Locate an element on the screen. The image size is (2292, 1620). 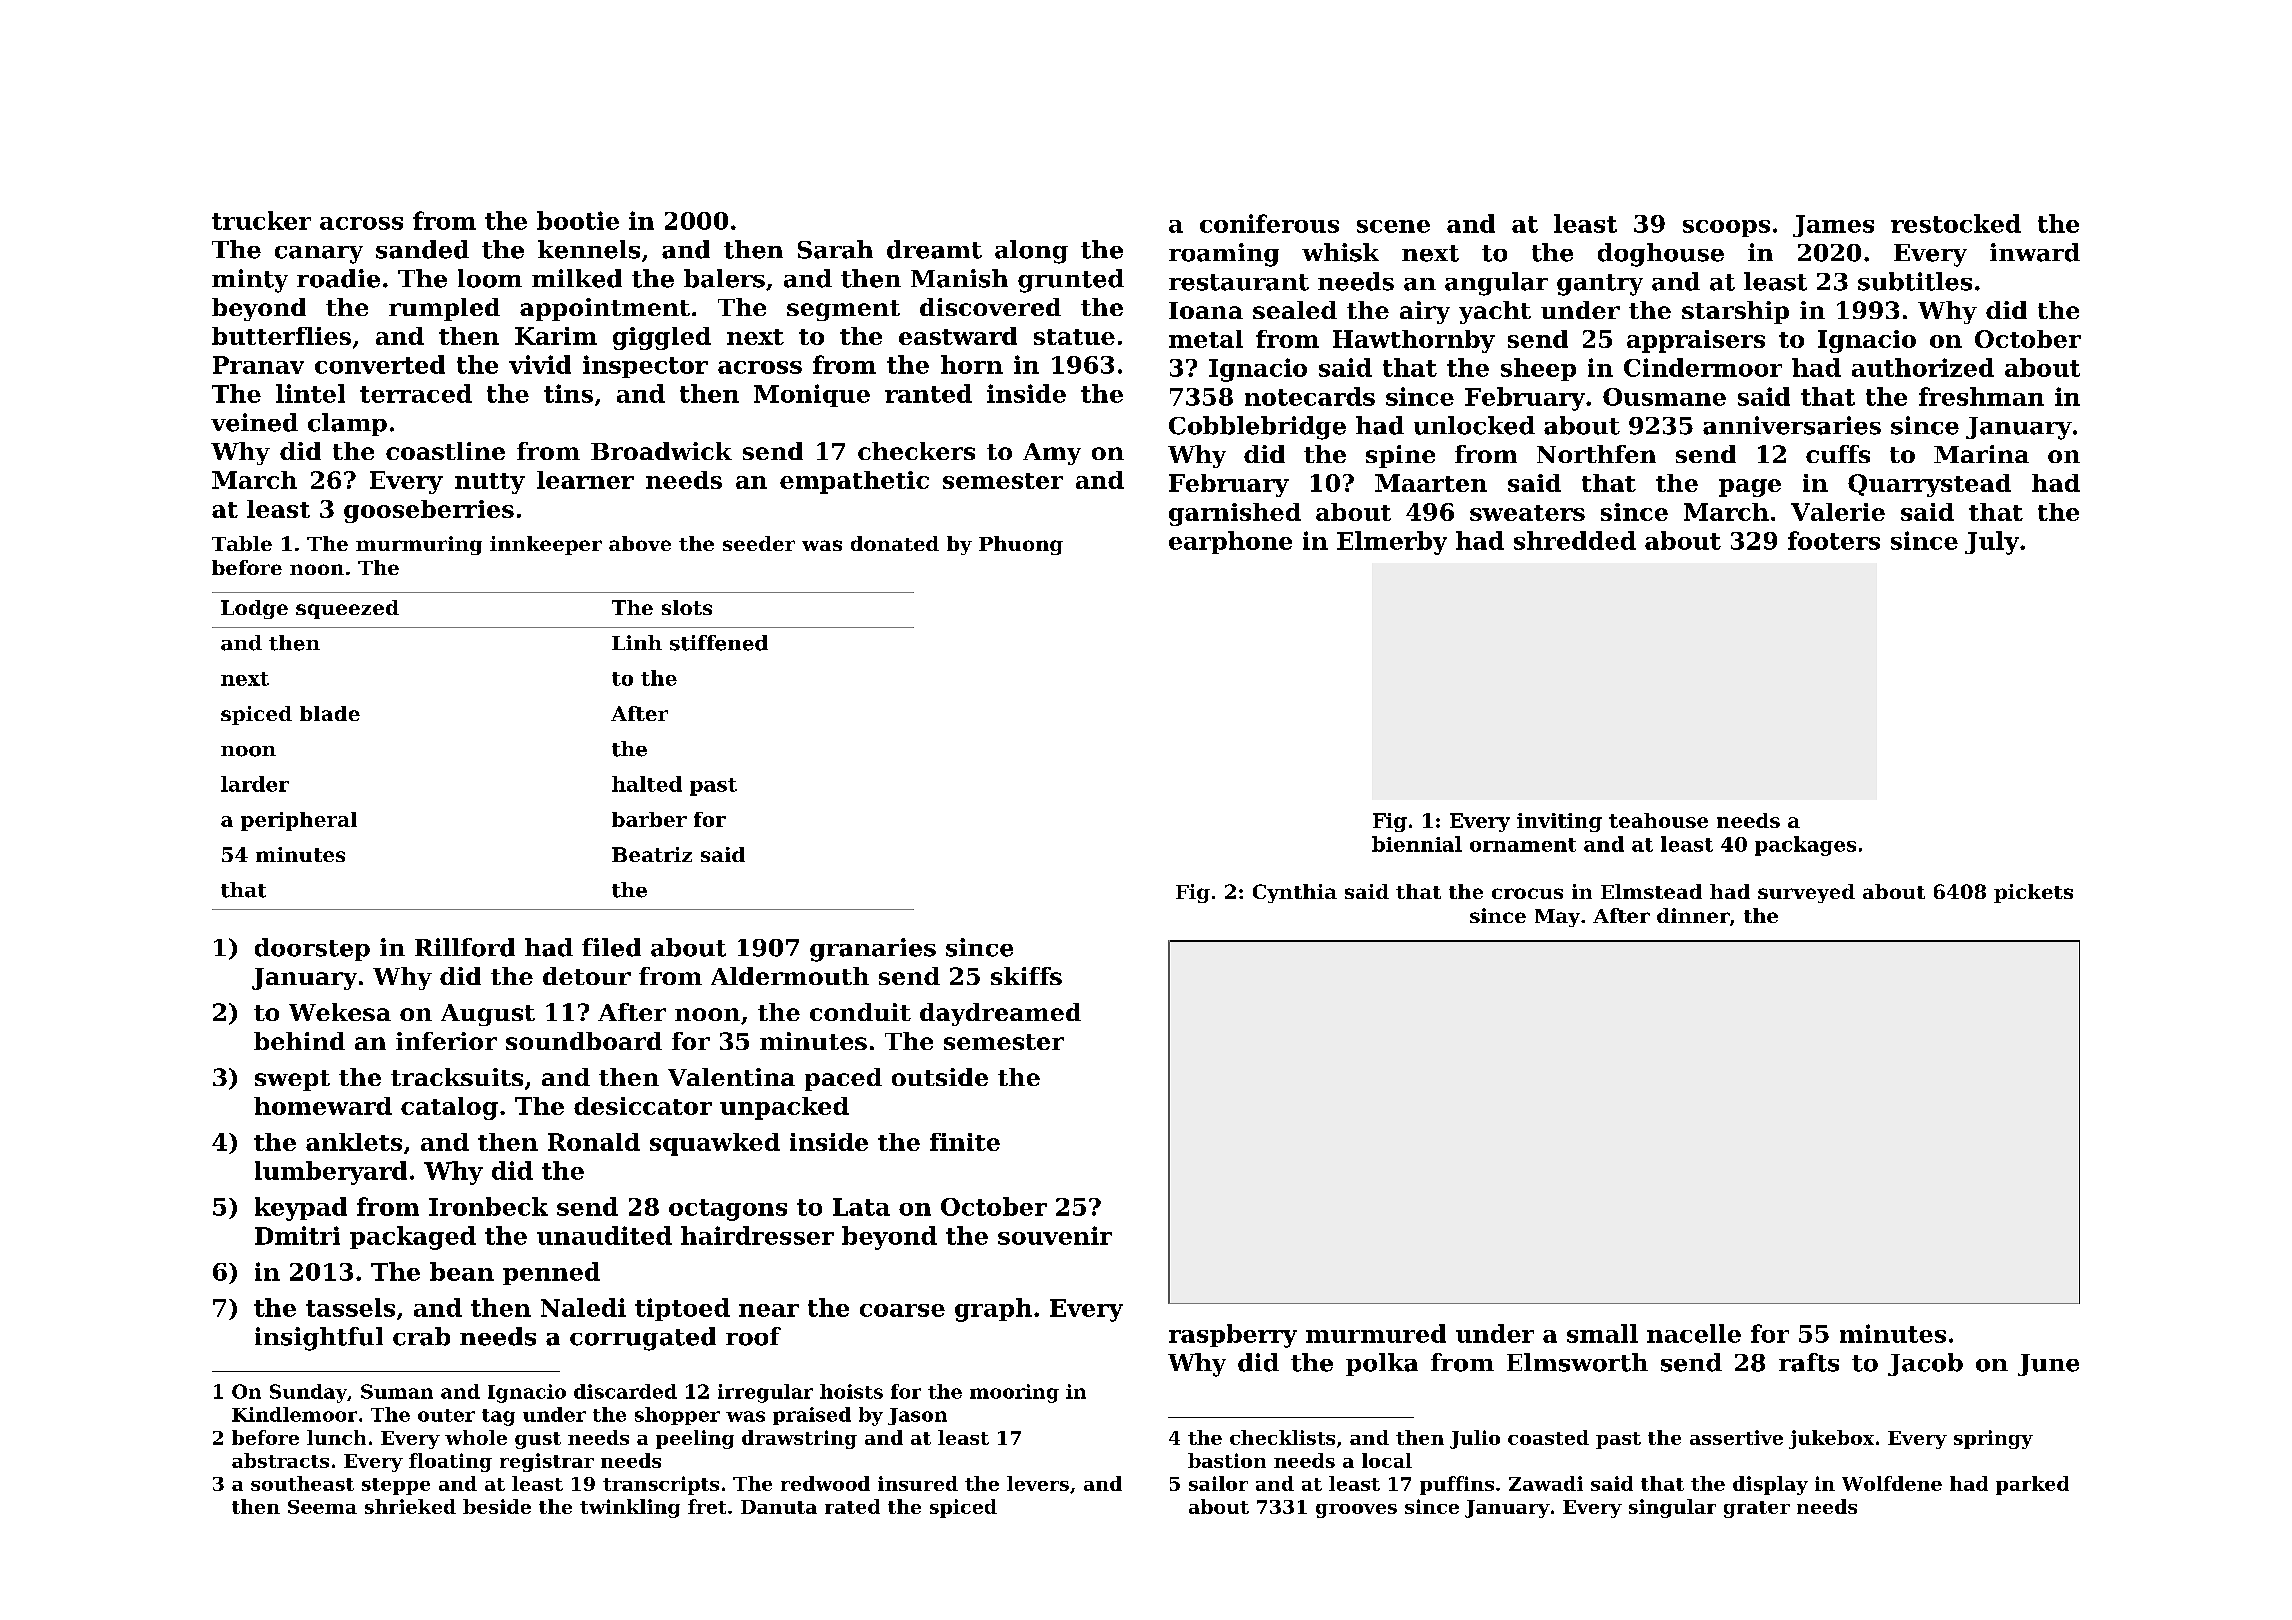
small is located at coordinates (1602, 1333).
